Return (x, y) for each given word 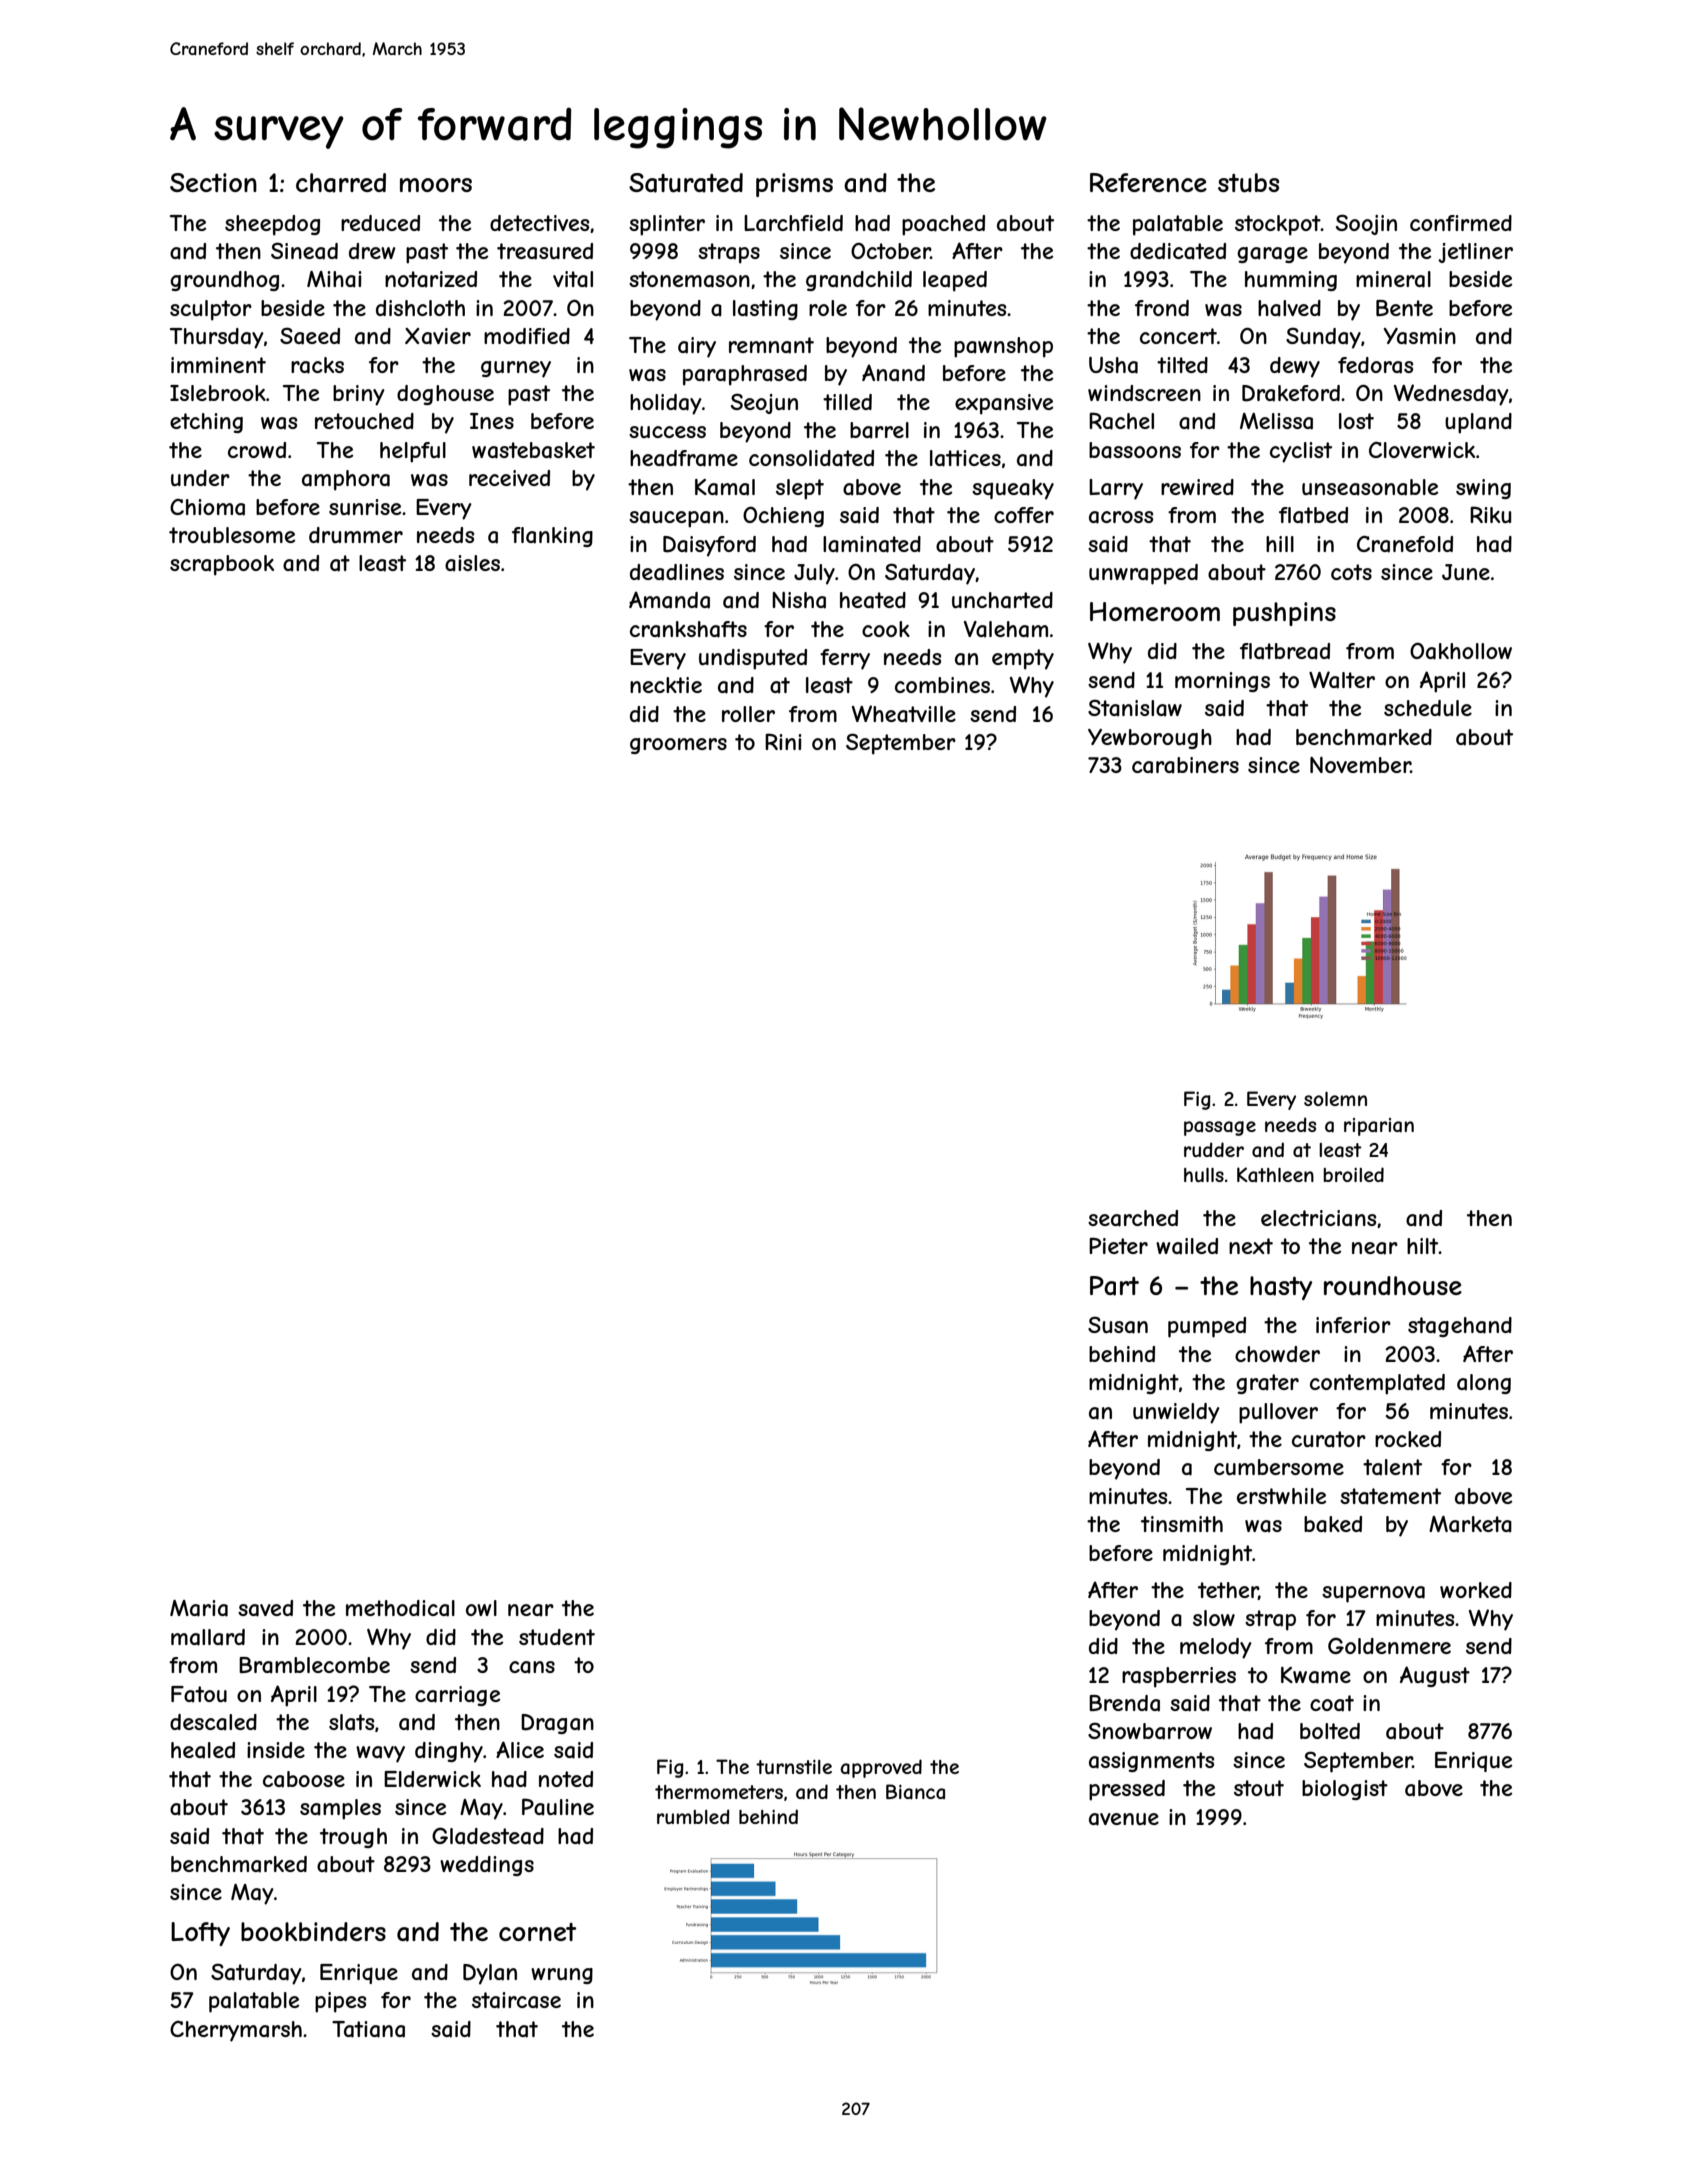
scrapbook (222, 565)
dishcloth (420, 308)
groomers (678, 746)
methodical (400, 1608)
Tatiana (368, 2029)
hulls (1204, 1175)
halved (1289, 308)
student (557, 1637)
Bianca (915, 1792)
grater (1267, 1384)
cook (886, 629)
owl (481, 1608)
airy (697, 347)
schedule (1428, 708)
